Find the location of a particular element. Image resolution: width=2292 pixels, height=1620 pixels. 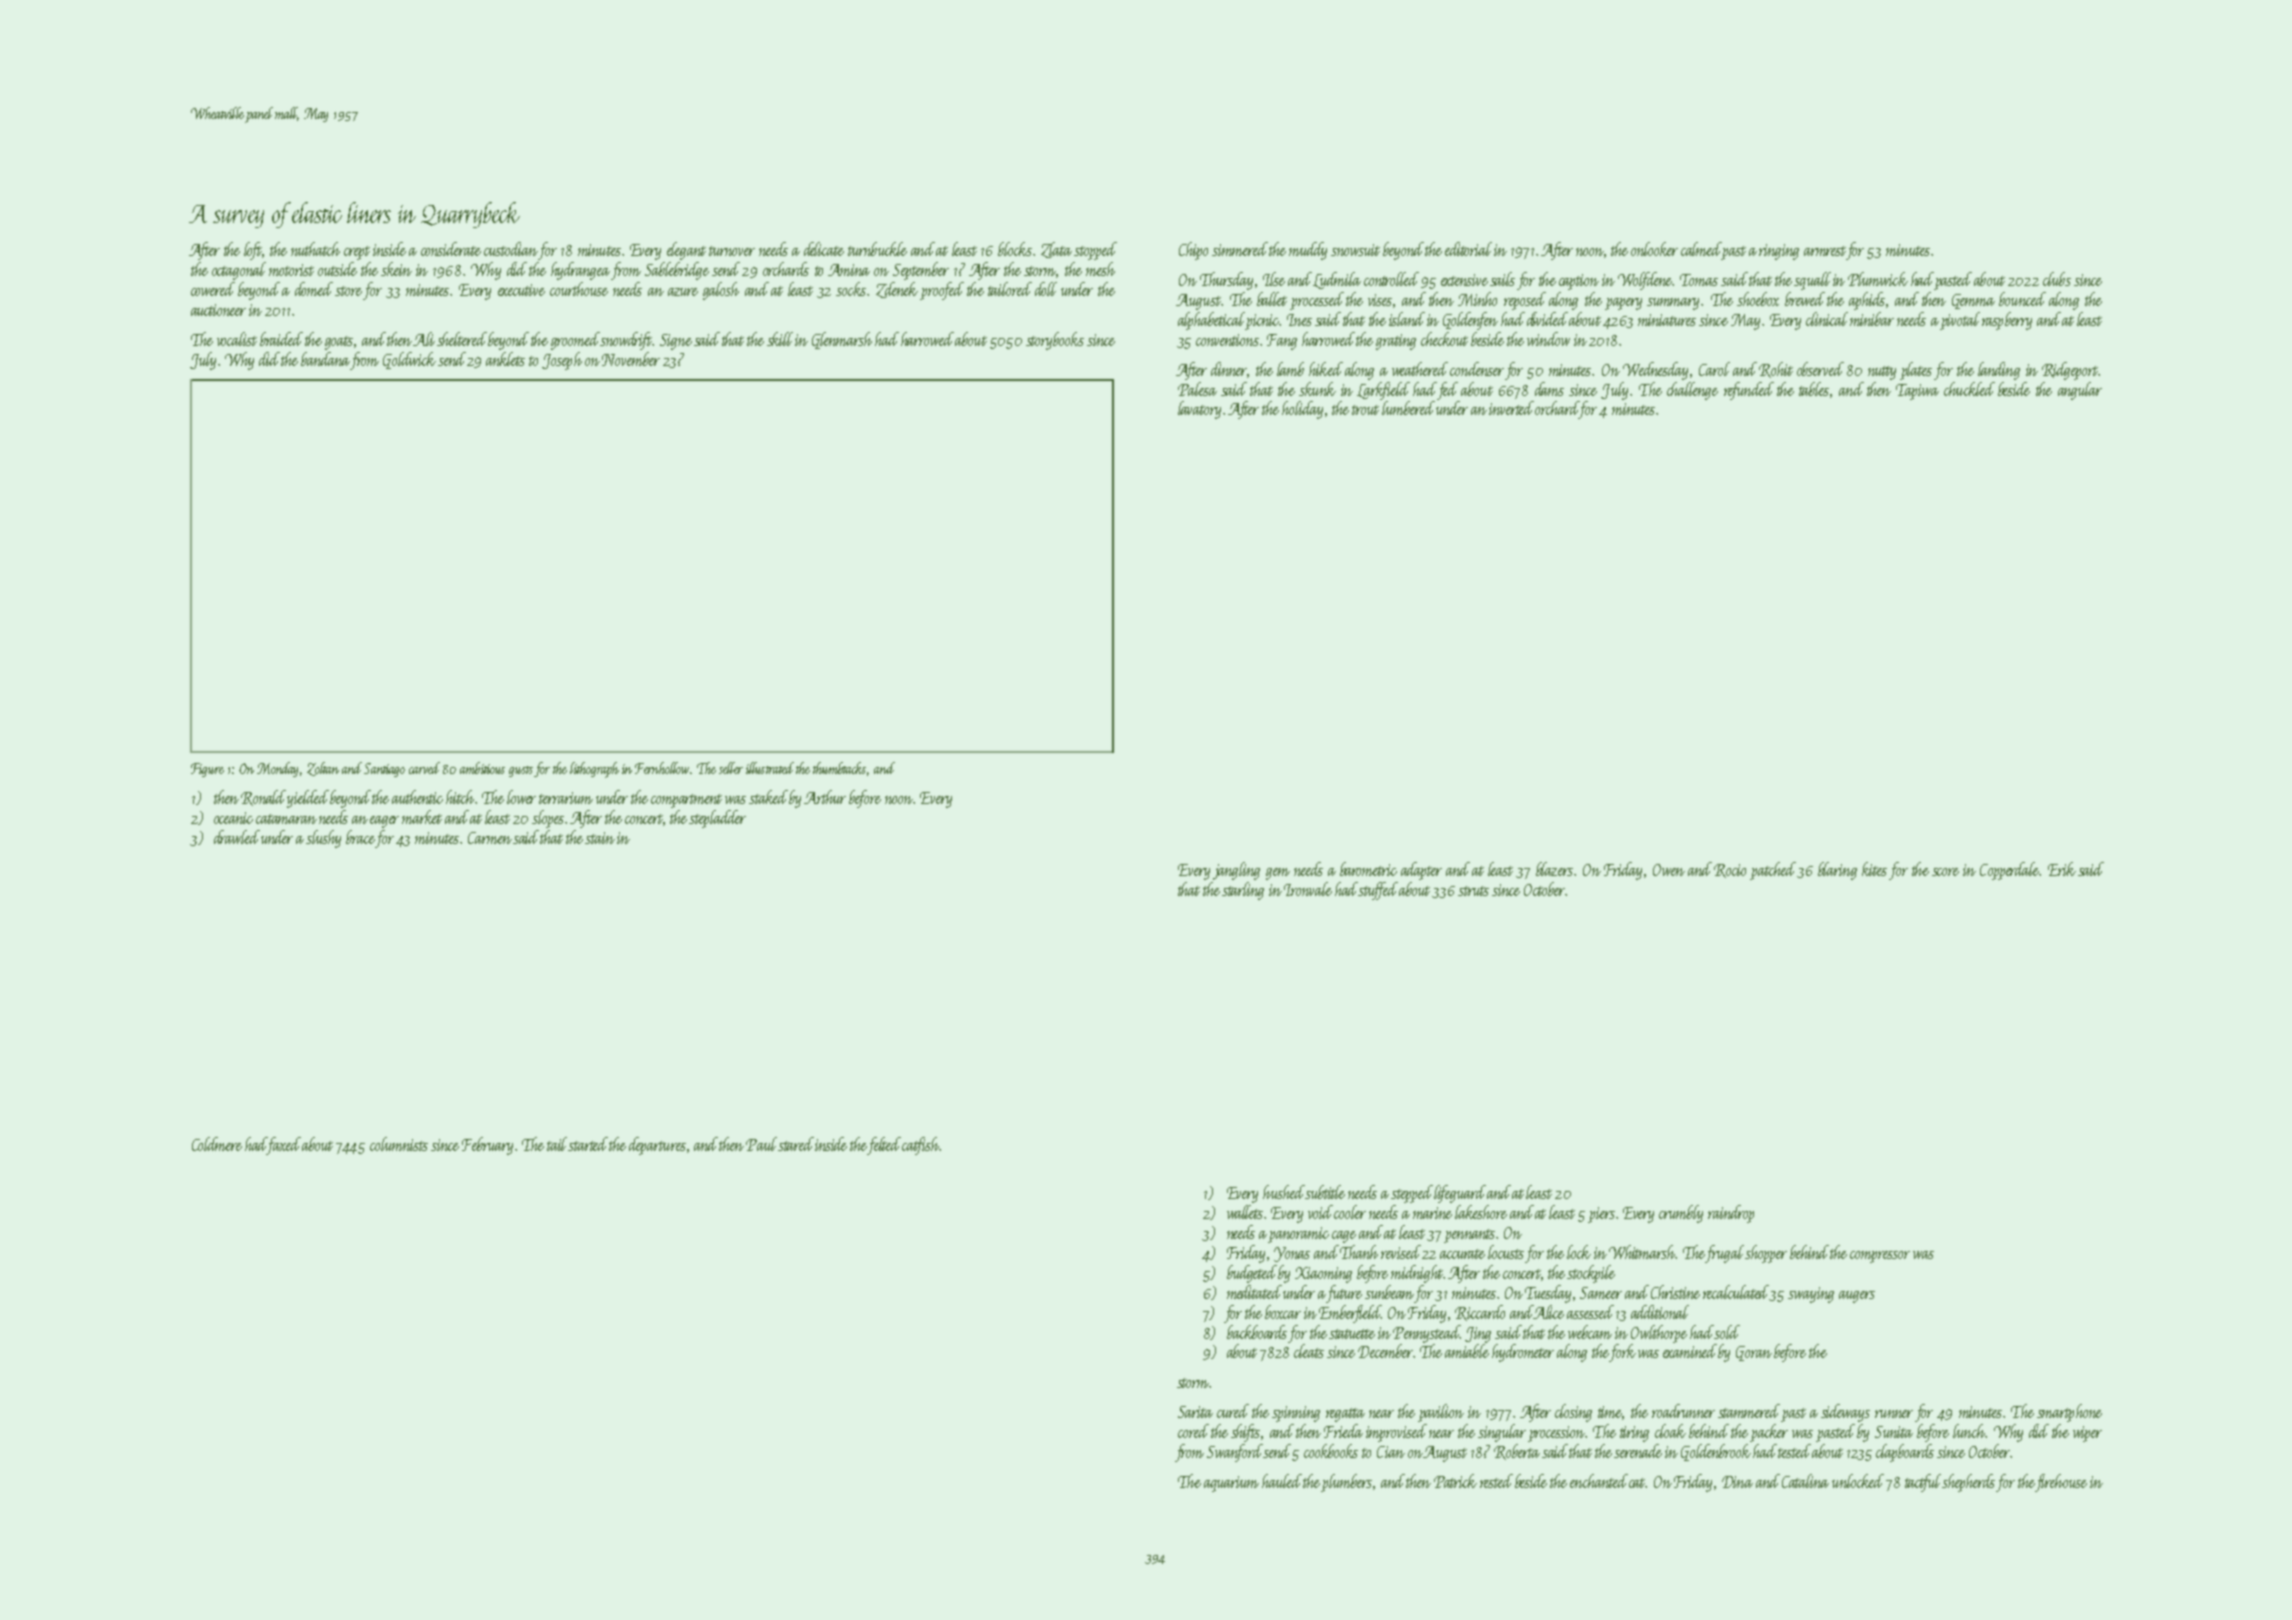

Carmen is located at coordinates (490, 838).
